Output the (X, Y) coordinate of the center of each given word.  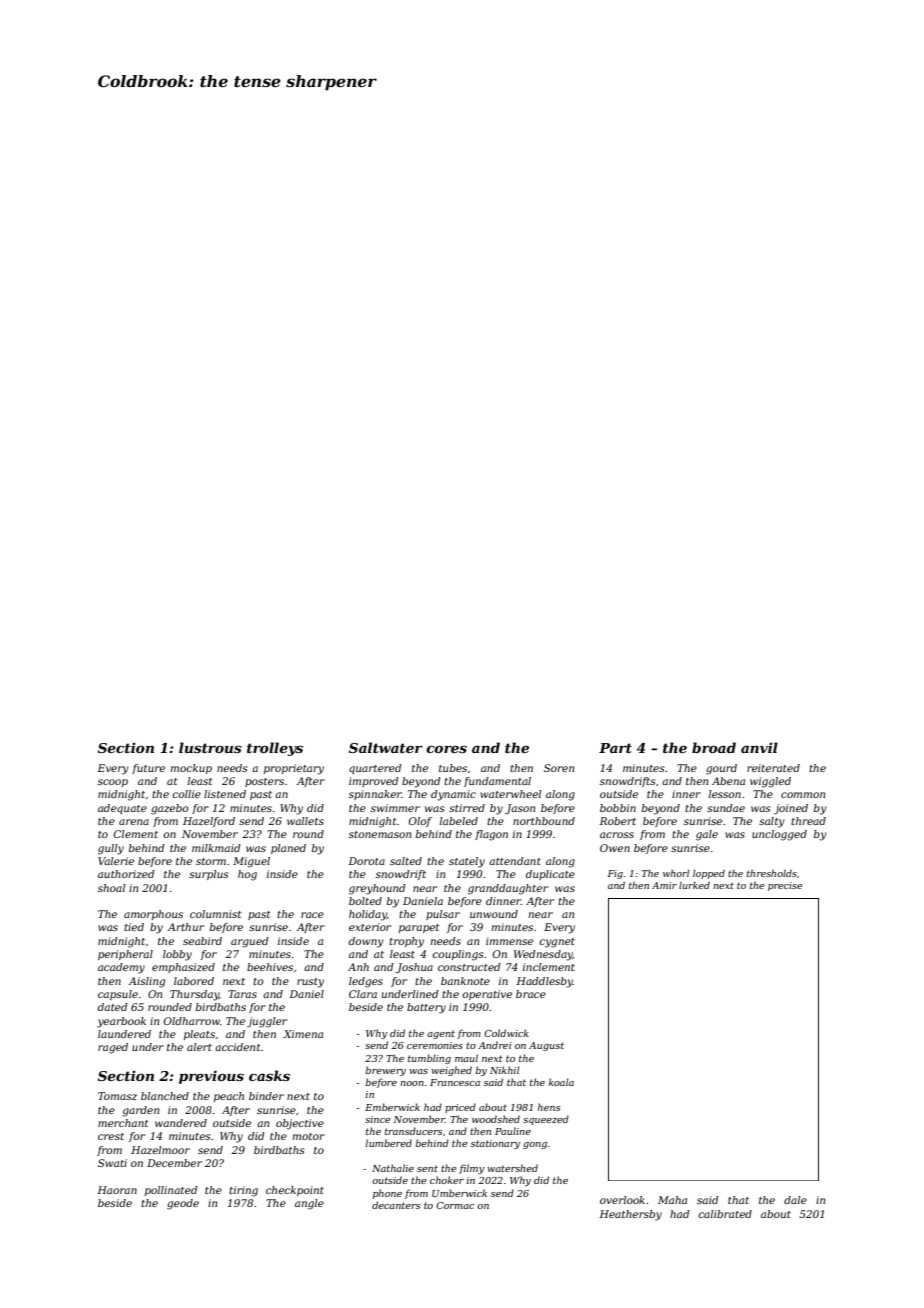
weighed (451, 1071)
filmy (471, 1169)
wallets (305, 821)
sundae (726, 808)
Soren (559, 768)
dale (795, 1200)
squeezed (546, 1120)
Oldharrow (192, 1021)
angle (309, 1204)
